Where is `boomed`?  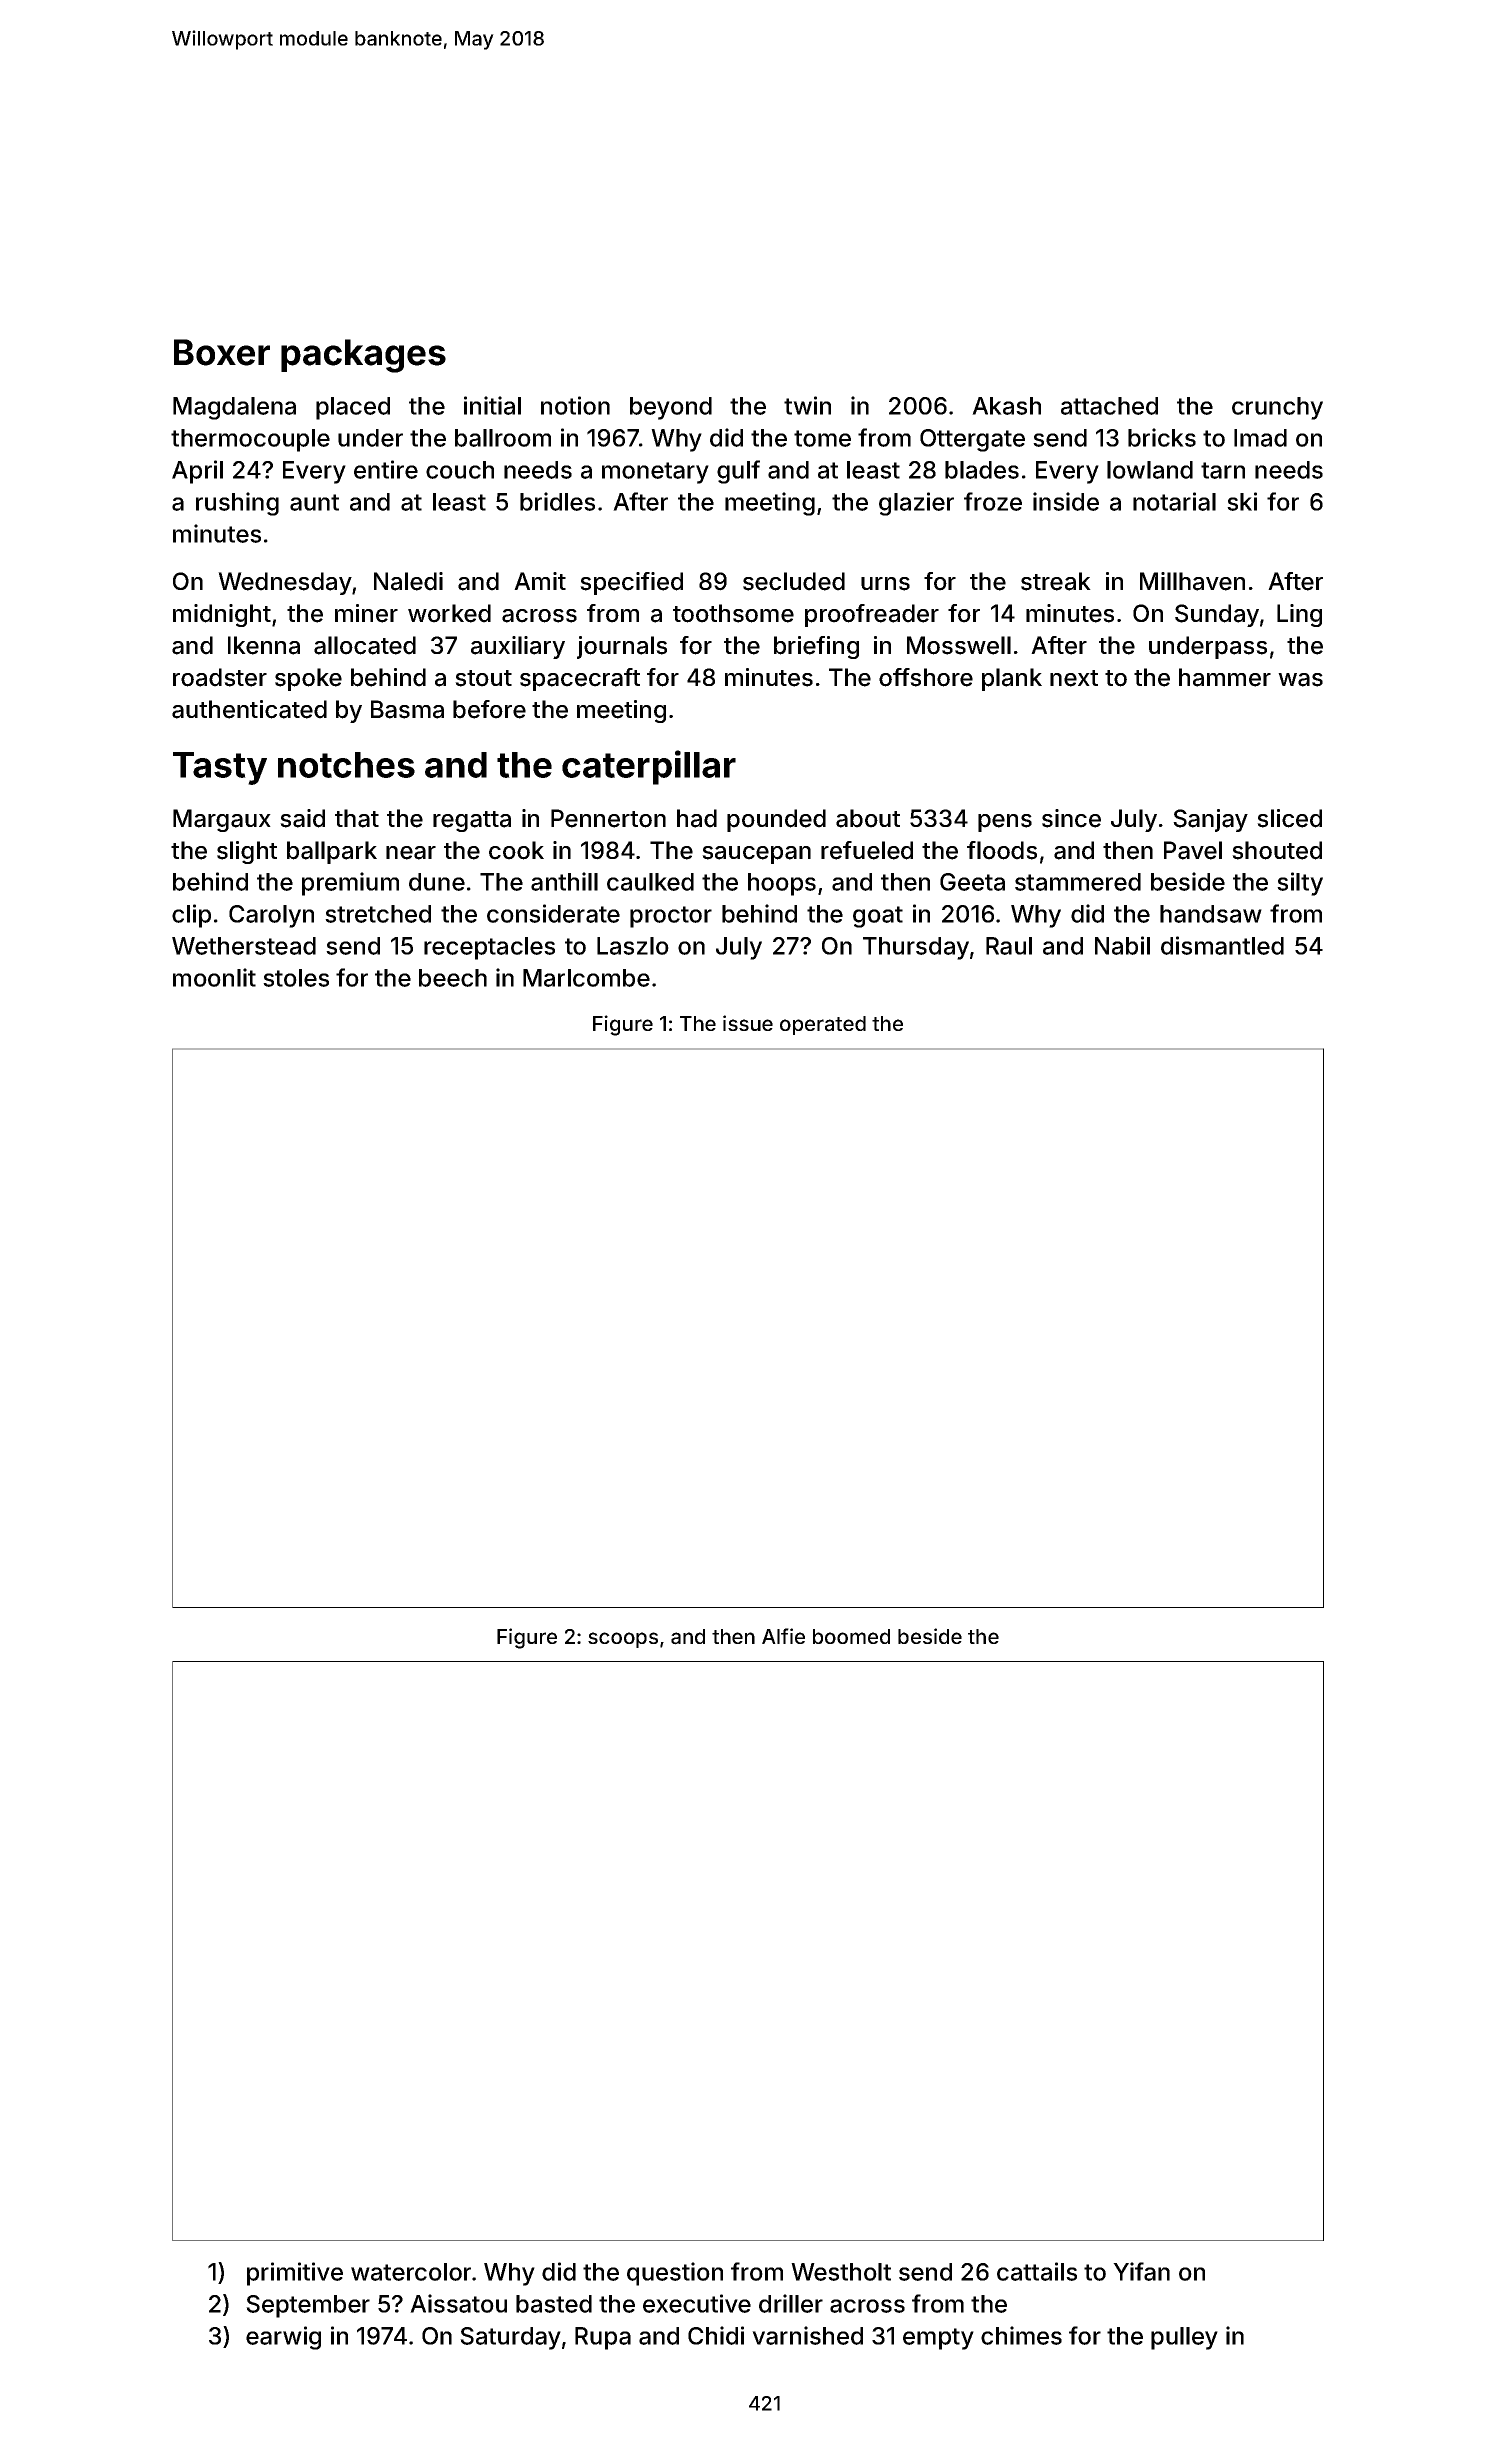 boomed is located at coordinates (851, 1636).
